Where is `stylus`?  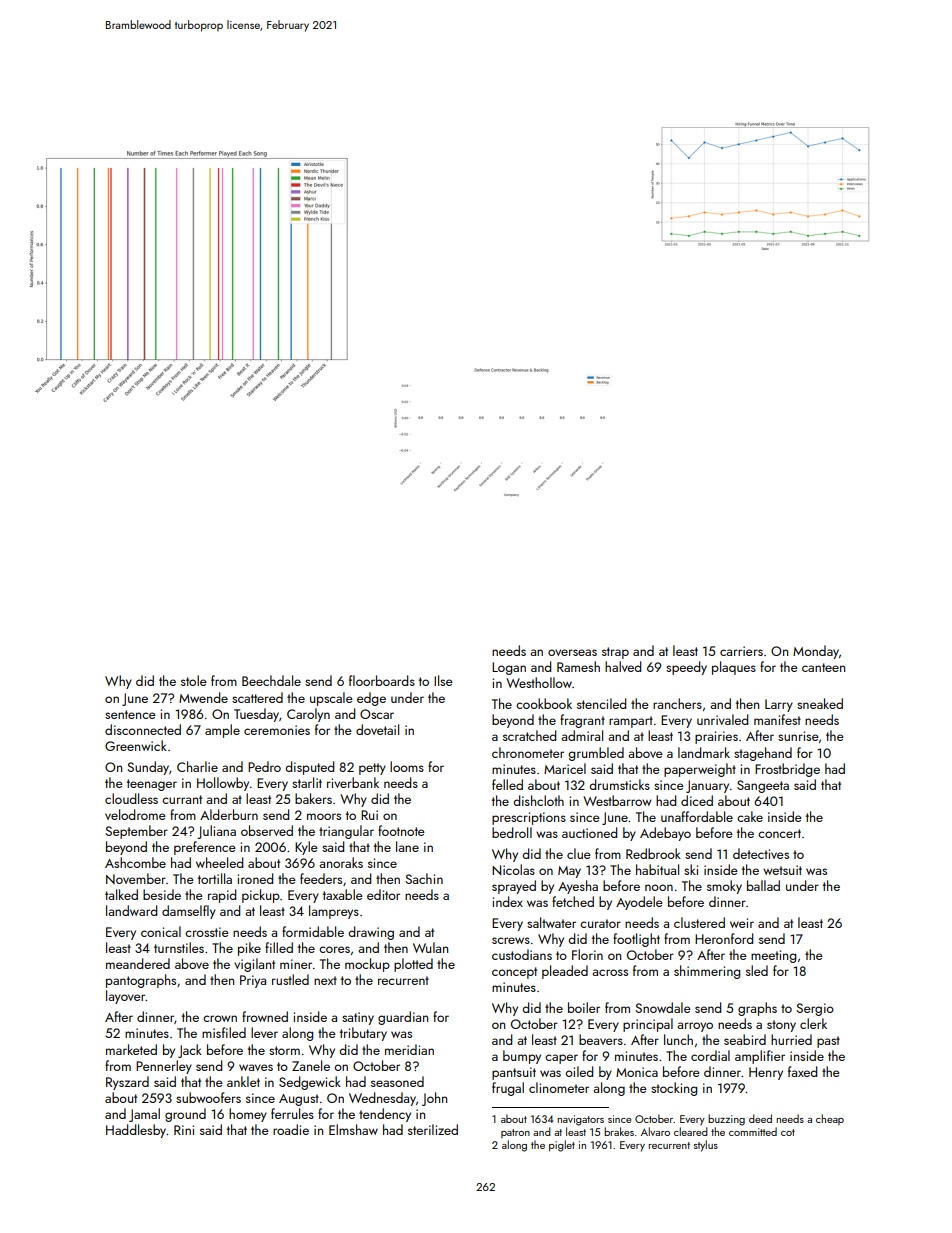
stylus is located at coordinates (706, 1146).
